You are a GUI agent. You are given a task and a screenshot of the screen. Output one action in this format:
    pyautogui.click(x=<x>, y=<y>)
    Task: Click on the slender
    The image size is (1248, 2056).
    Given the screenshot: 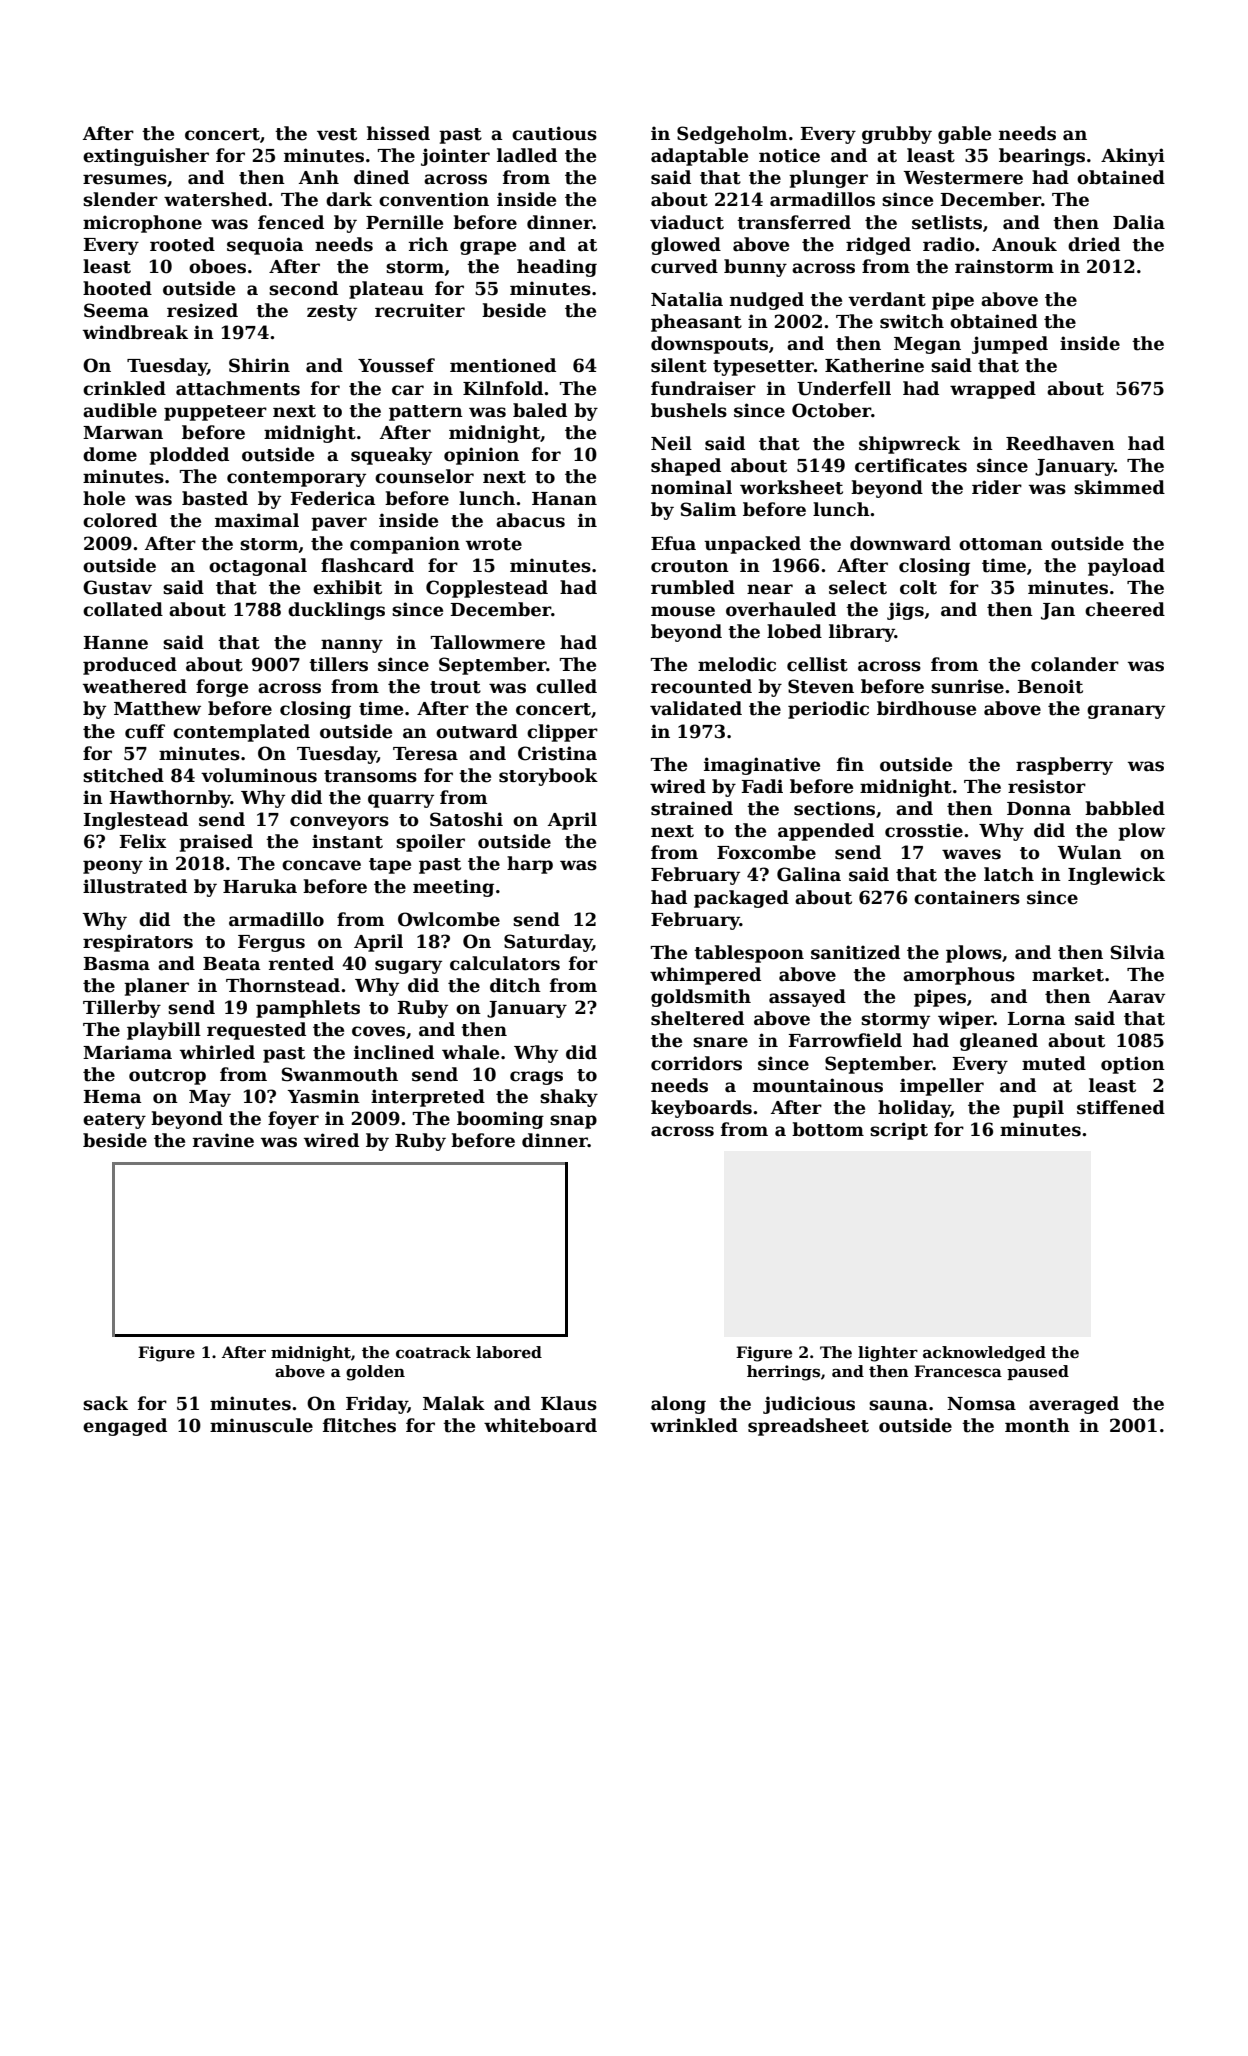 What is the action you would take?
    pyautogui.click(x=120, y=199)
